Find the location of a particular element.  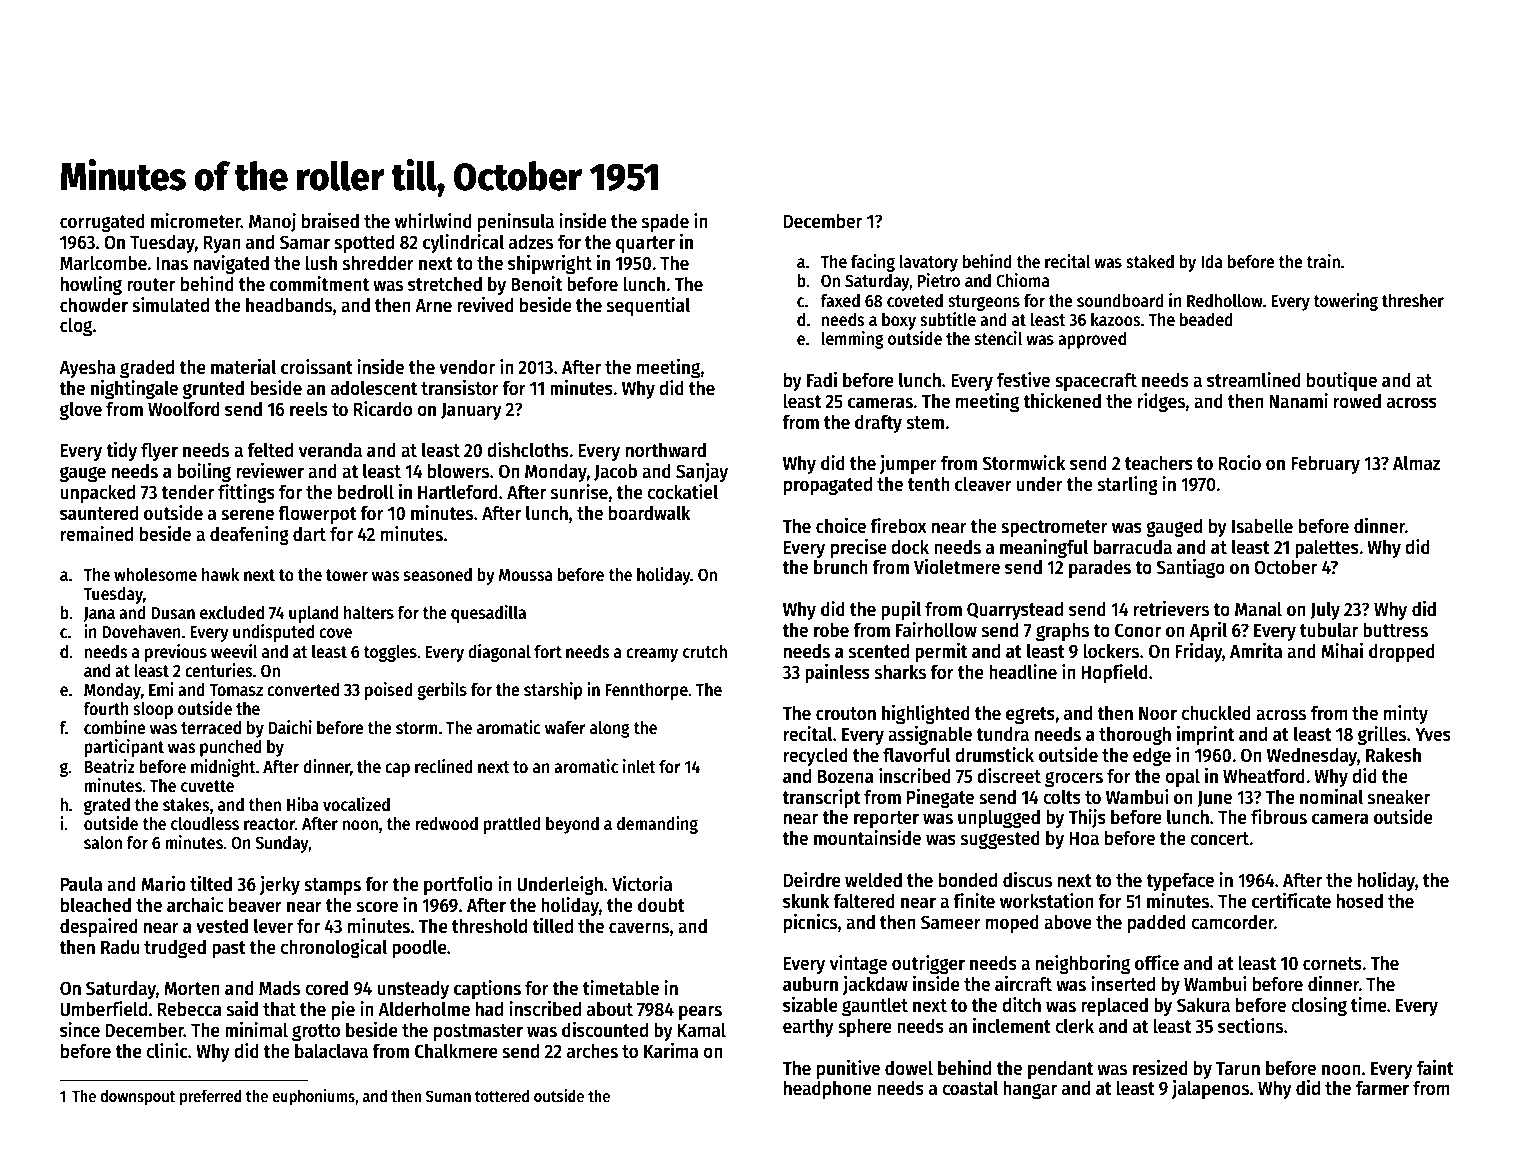

captions is located at coordinates (487, 989).
